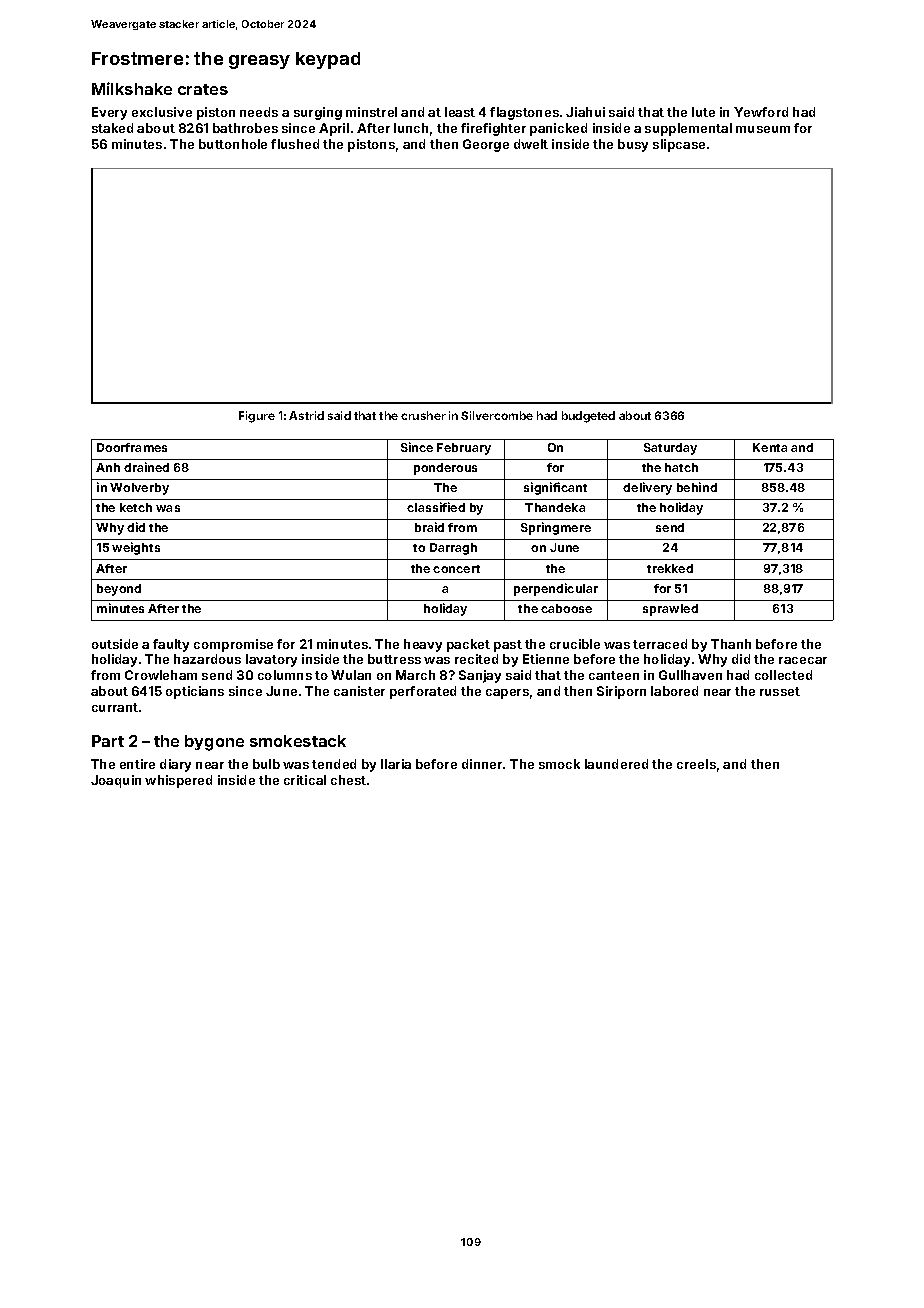 This screenshot has height=1308, width=924. I want to click on behind, so click(697, 487).
